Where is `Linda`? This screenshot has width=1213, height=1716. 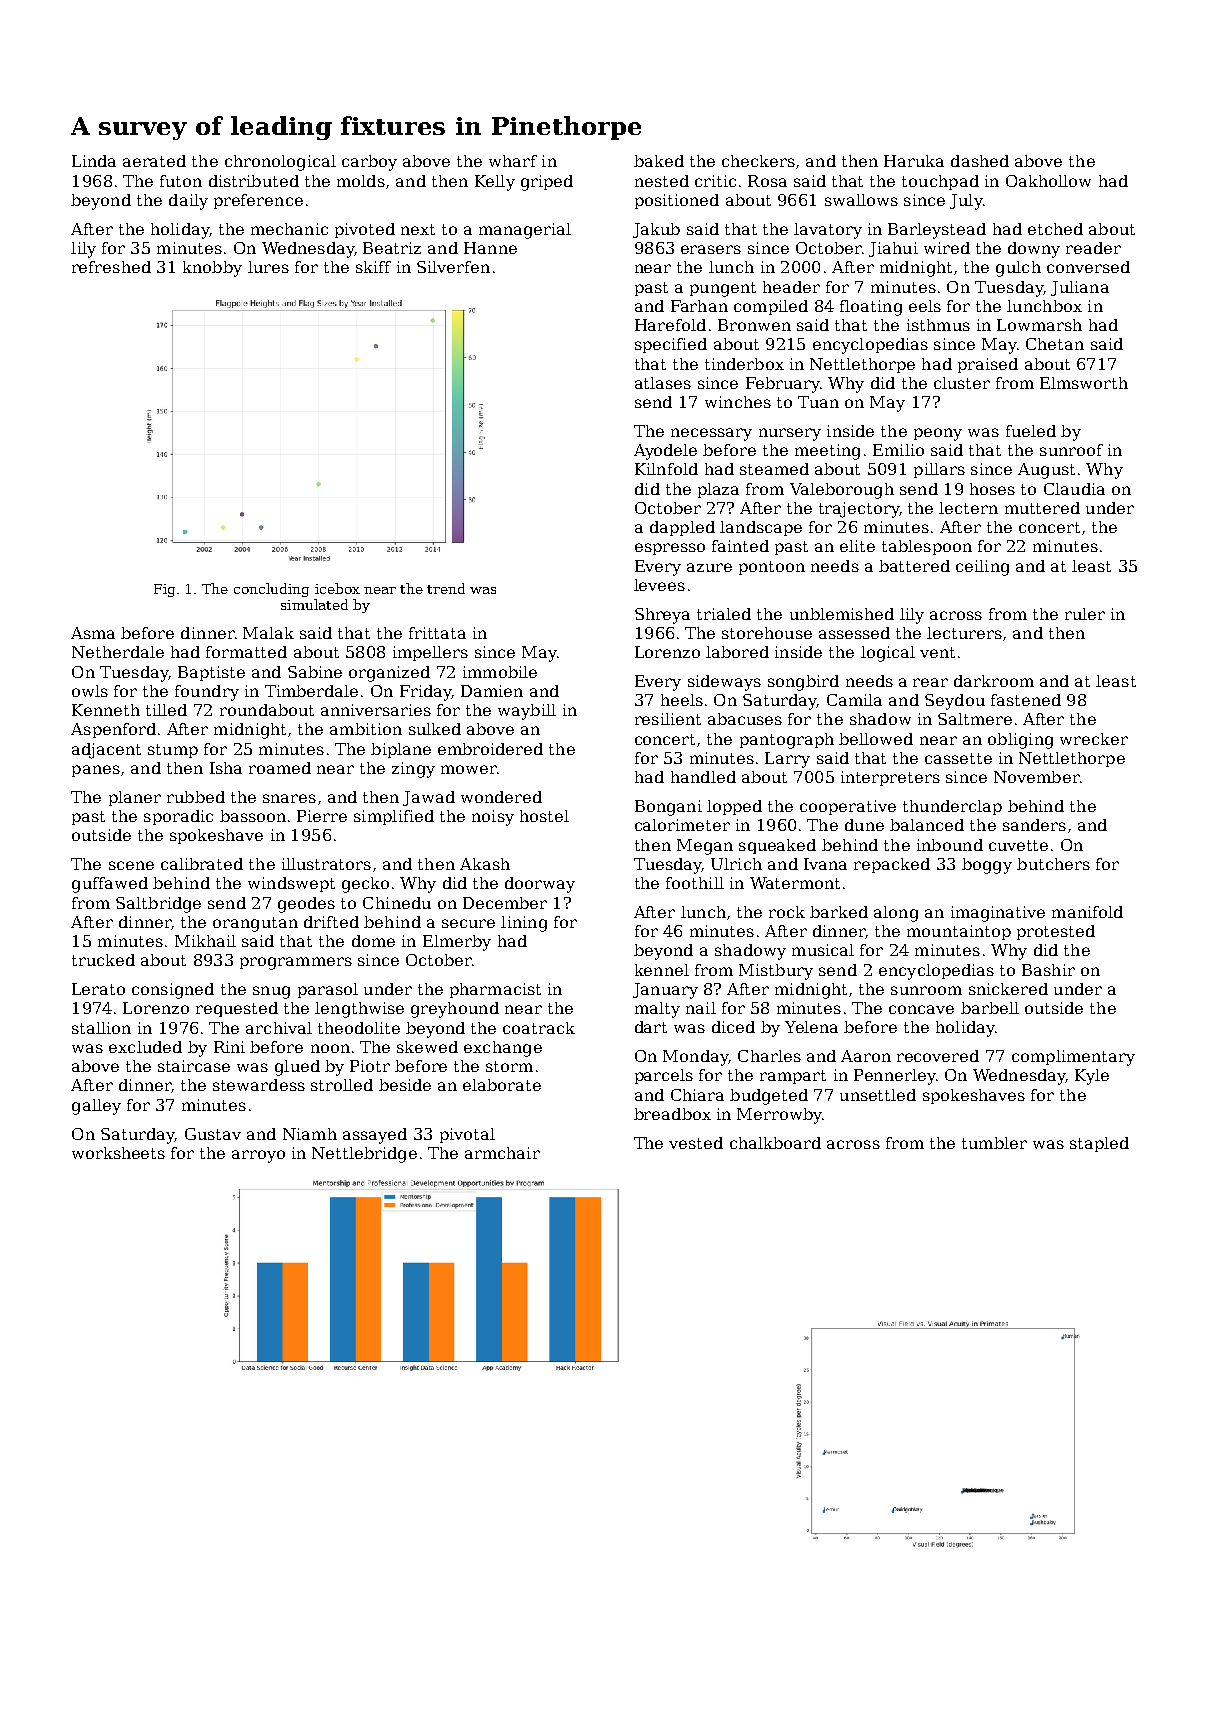
Linda is located at coordinates (94, 161).
